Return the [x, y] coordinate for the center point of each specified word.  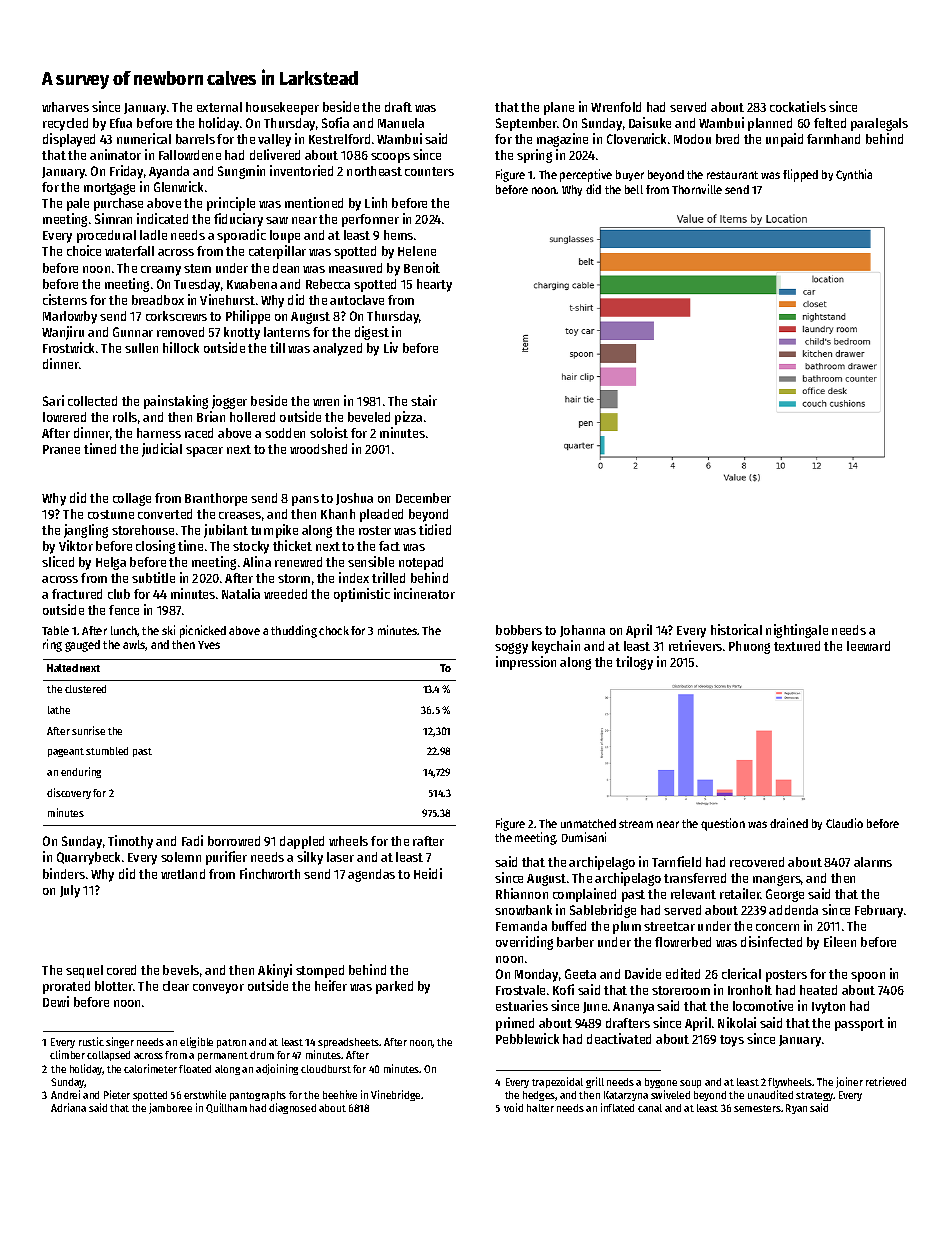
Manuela [401, 123]
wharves [65, 107]
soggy [511, 648]
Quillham [226, 1108]
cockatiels [798, 106]
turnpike [274, 531]
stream [636, 824]
